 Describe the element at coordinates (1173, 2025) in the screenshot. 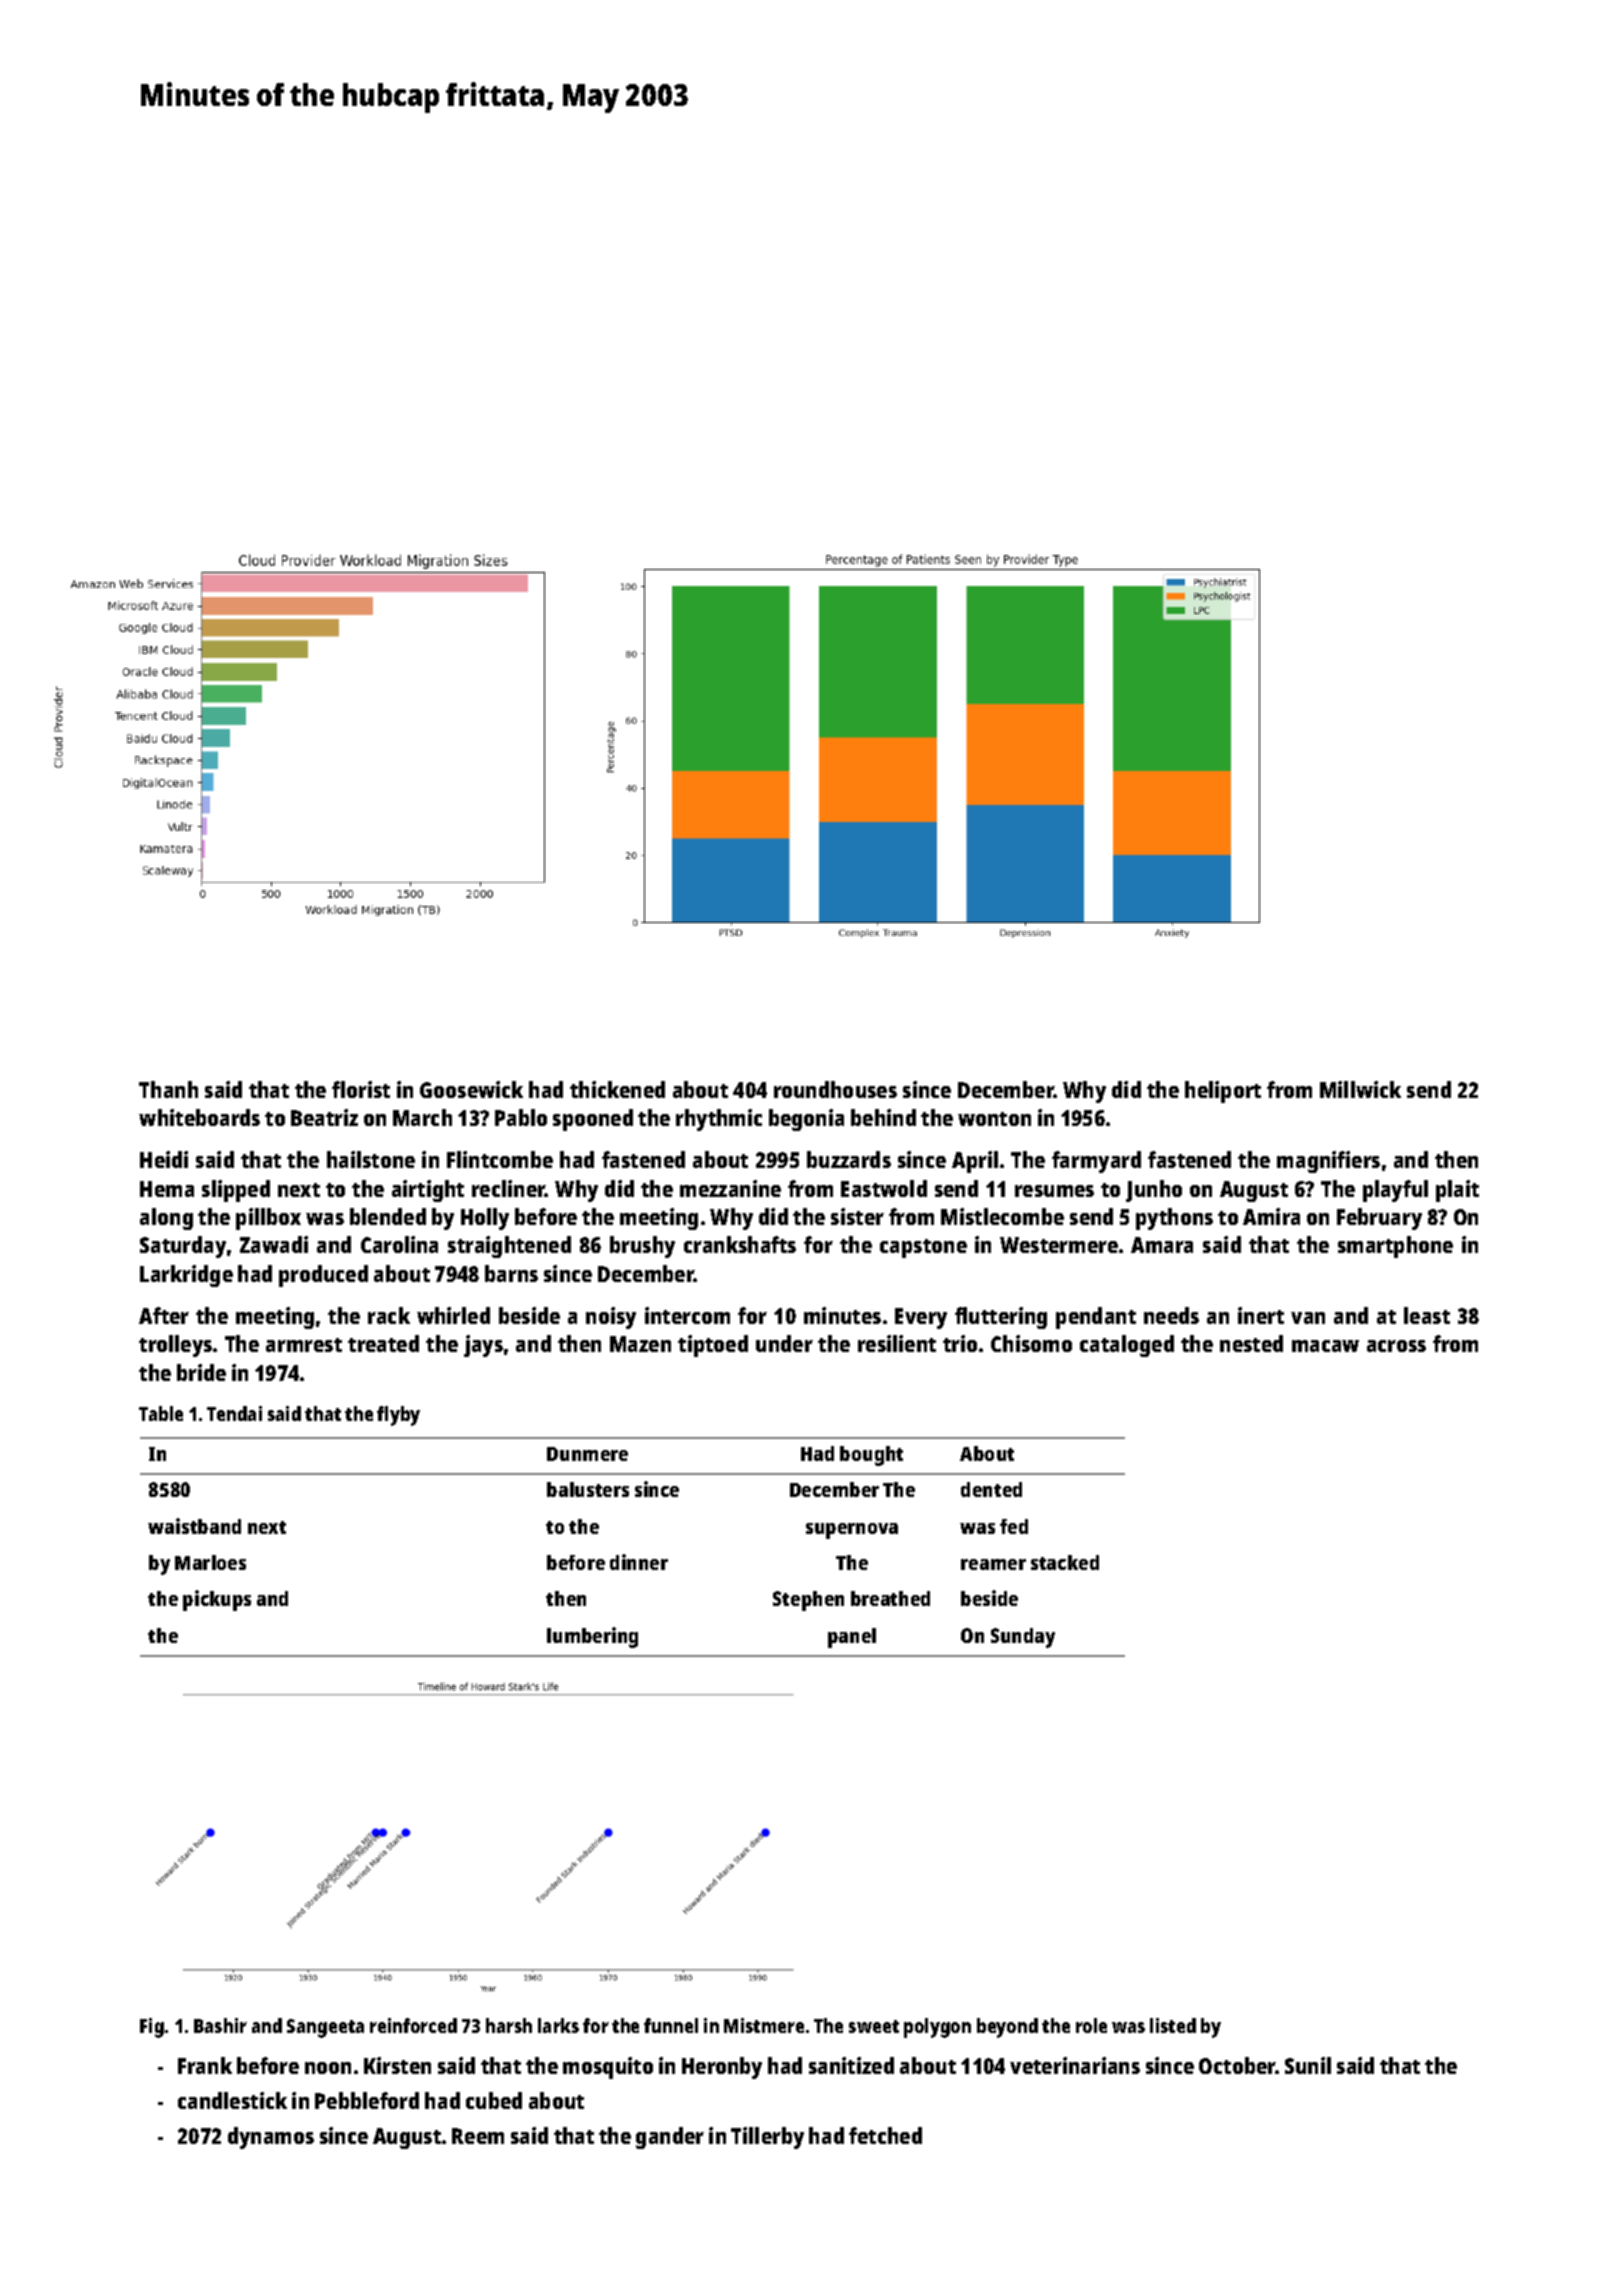

I see `listed` at that location.
